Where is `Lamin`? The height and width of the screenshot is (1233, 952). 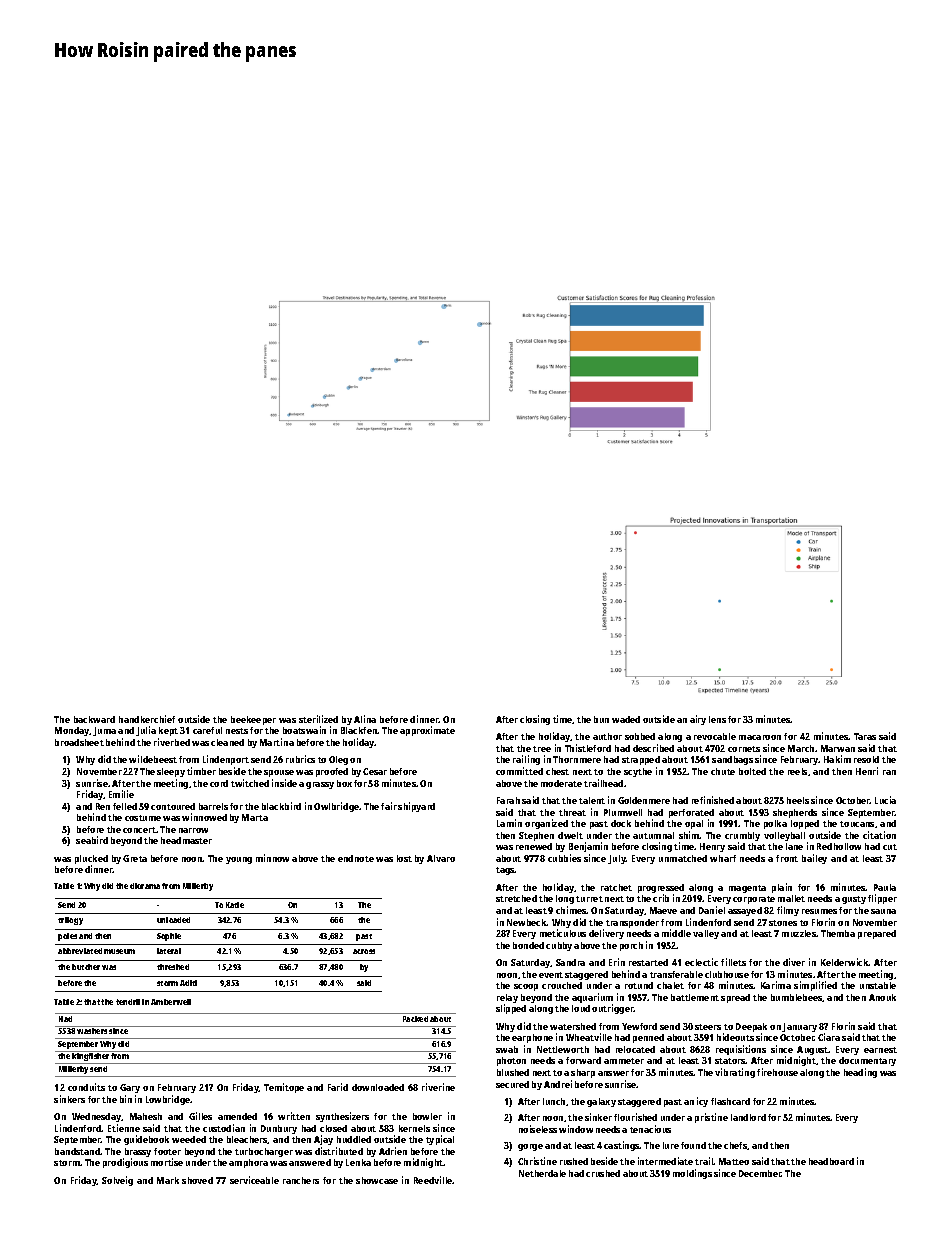 Lamin is located at coordinates (509, 823).
